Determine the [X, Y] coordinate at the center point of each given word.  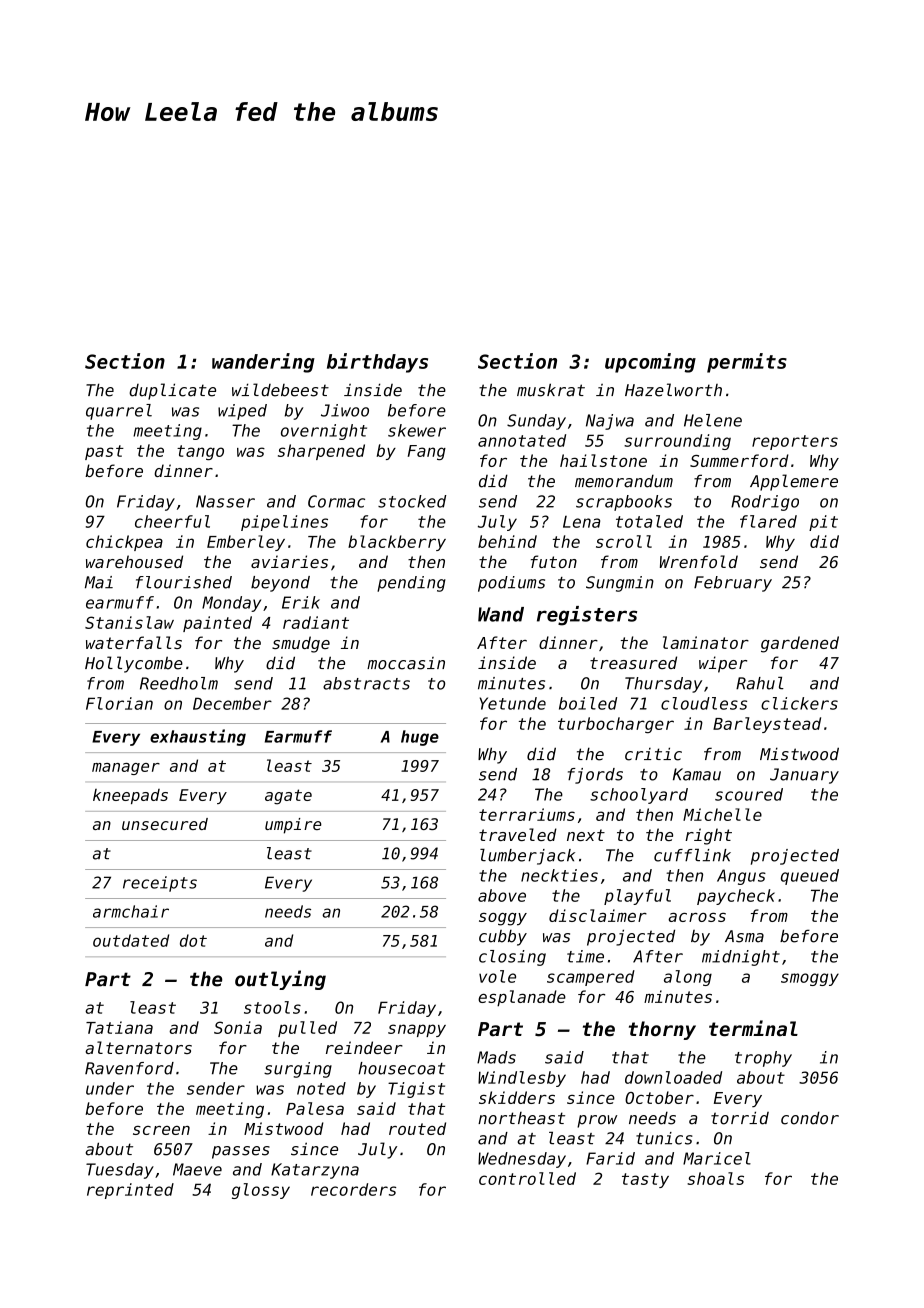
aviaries [289, 561]
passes [241, 1152]
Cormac [336, 501]
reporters [795, 442]
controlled [527, 1178]
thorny [662, 1030]
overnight [324, 432]
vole [497, 976]
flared [768, 521]
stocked [412, 501]
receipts [160, 884]
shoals [715, 1178]
